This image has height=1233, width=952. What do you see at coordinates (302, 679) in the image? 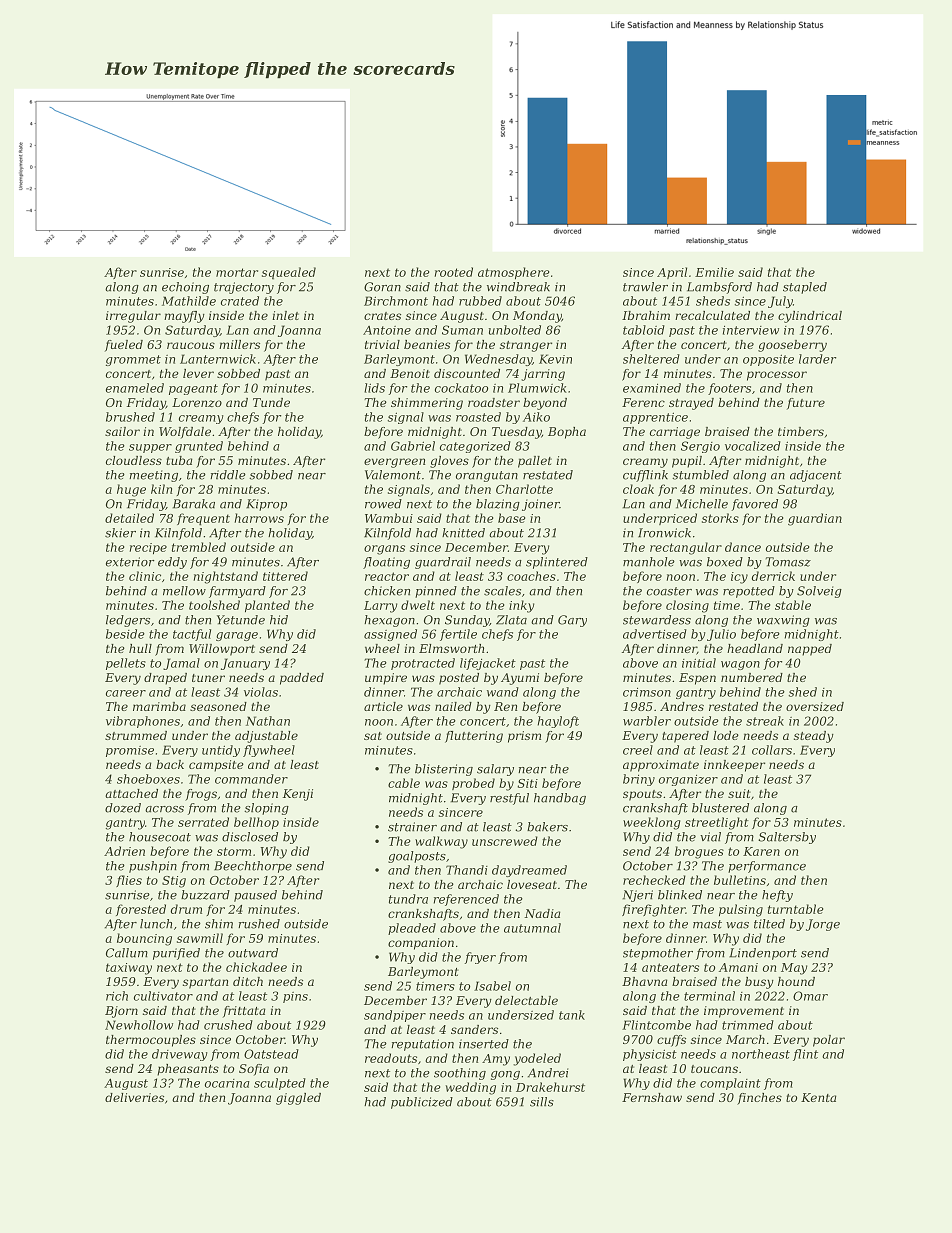
I see `padded` at bounding box center [302, 679].
